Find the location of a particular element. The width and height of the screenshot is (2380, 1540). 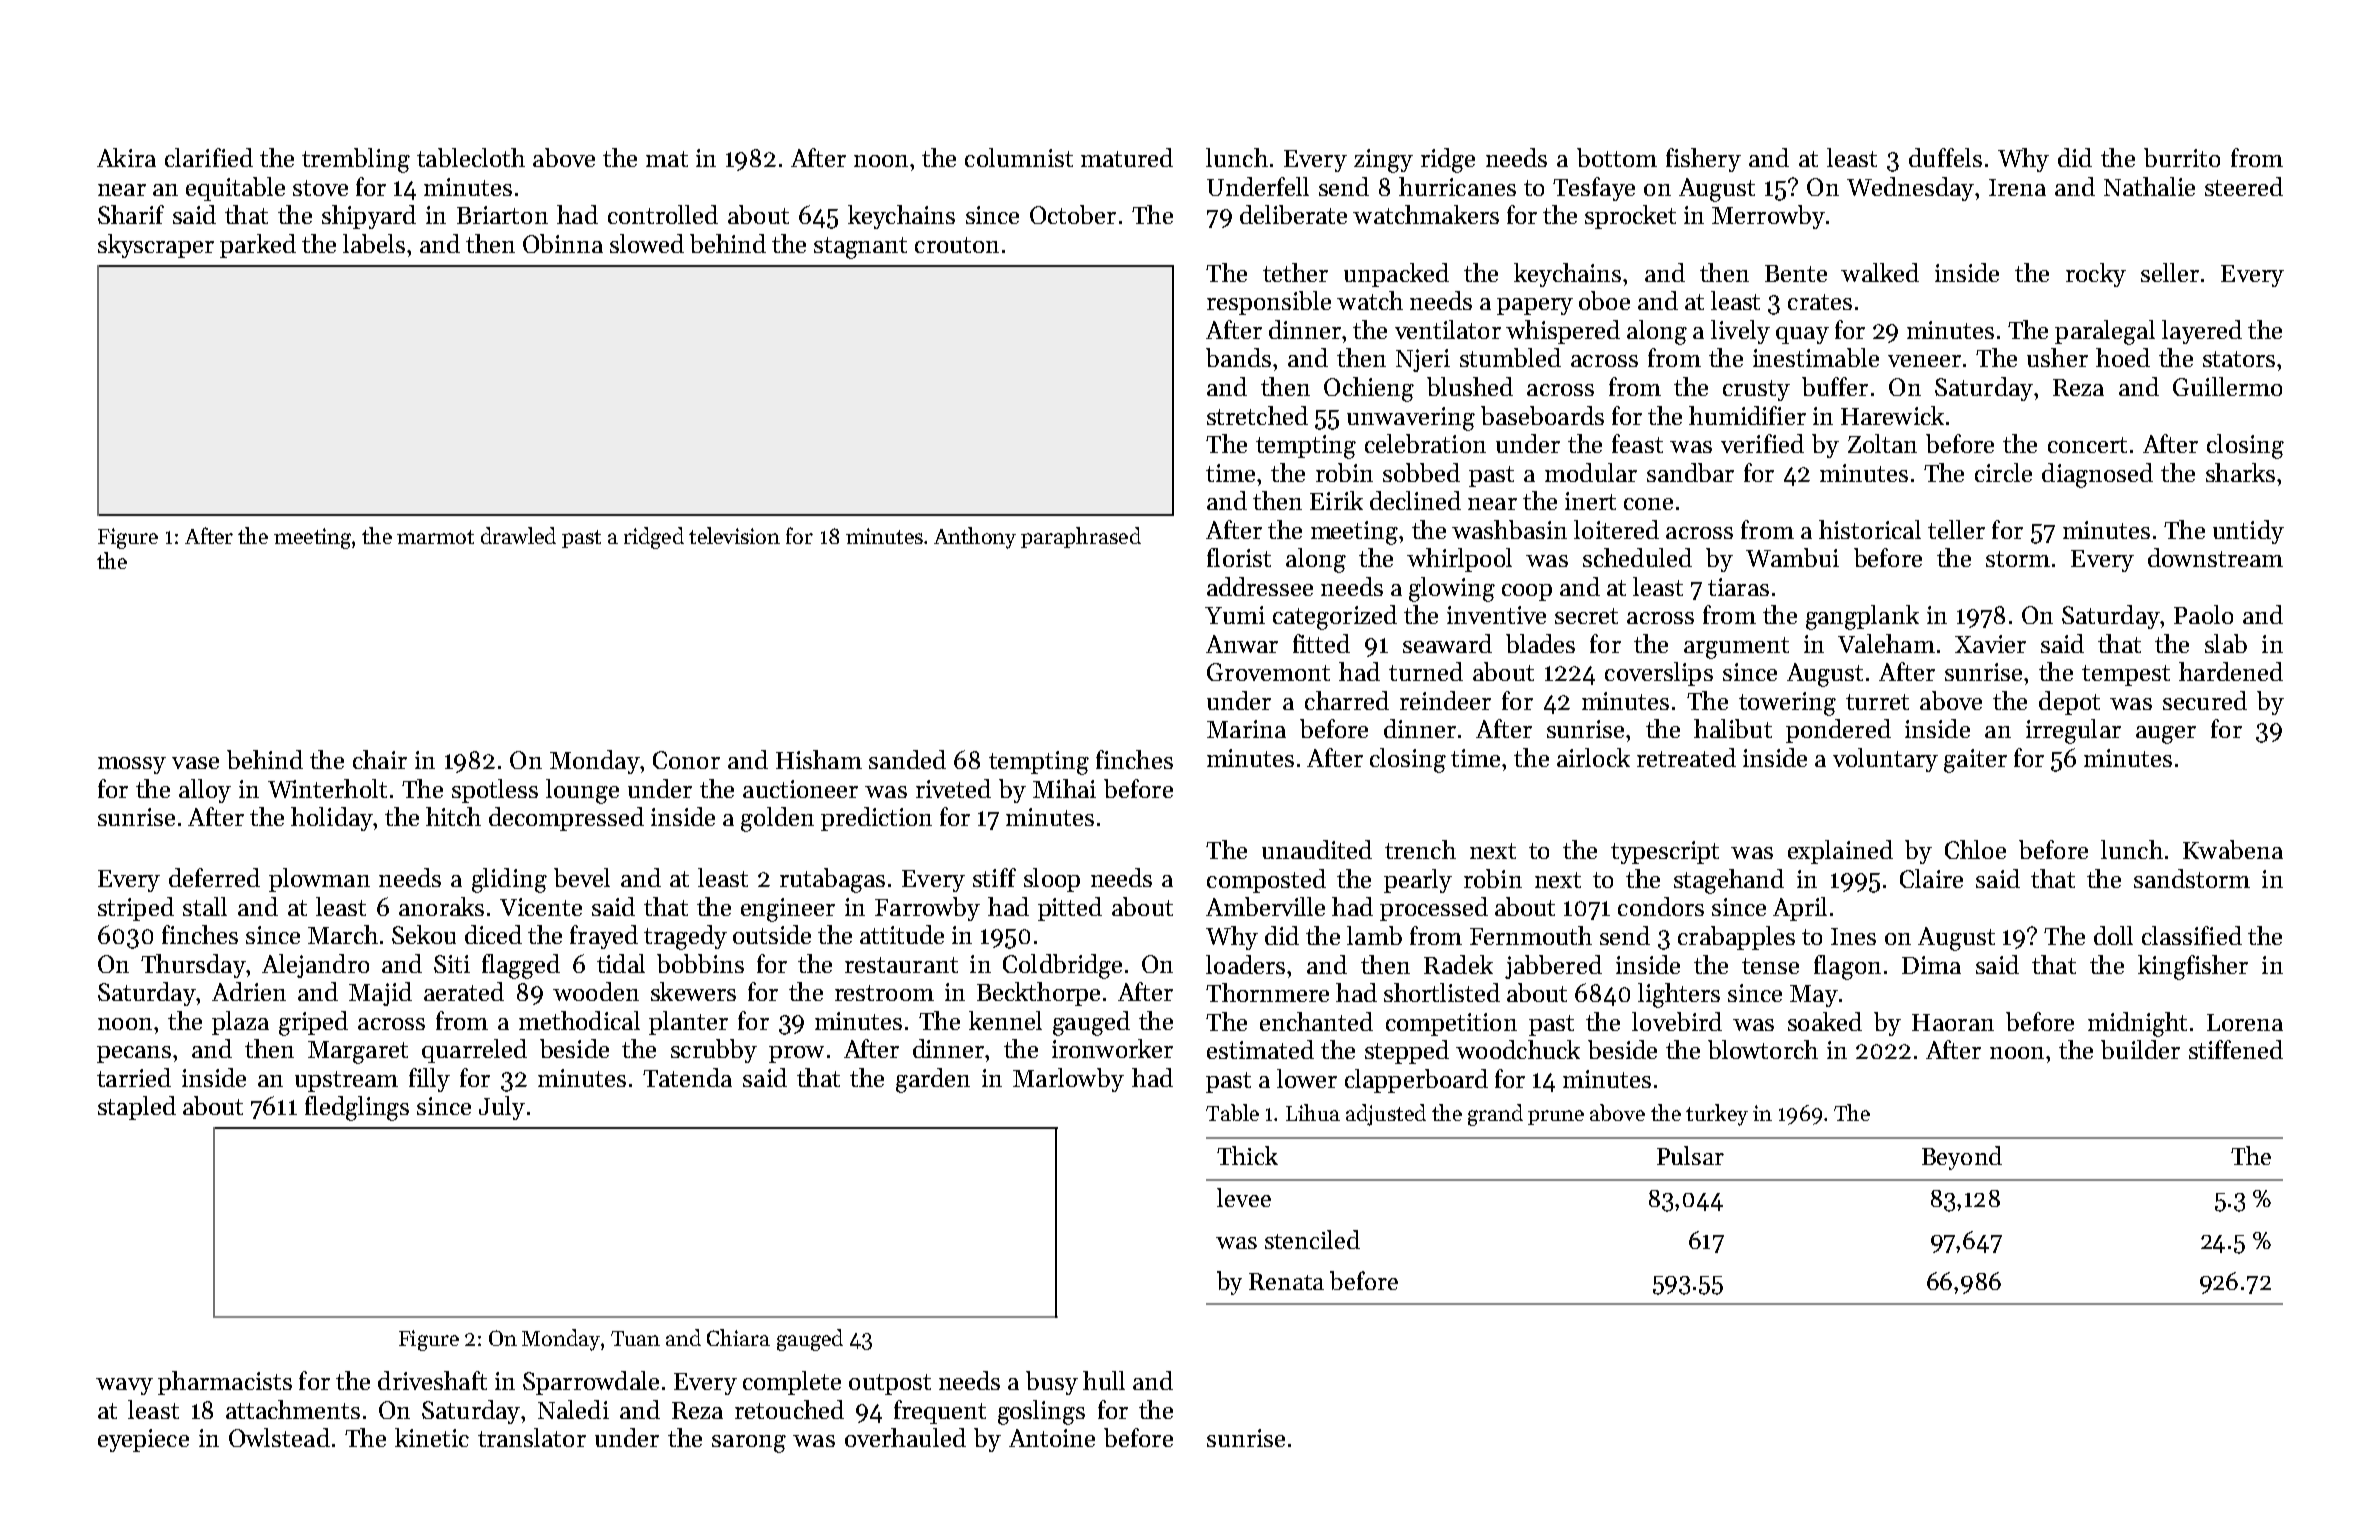

duffels is located at coordinates (1945, 157).
